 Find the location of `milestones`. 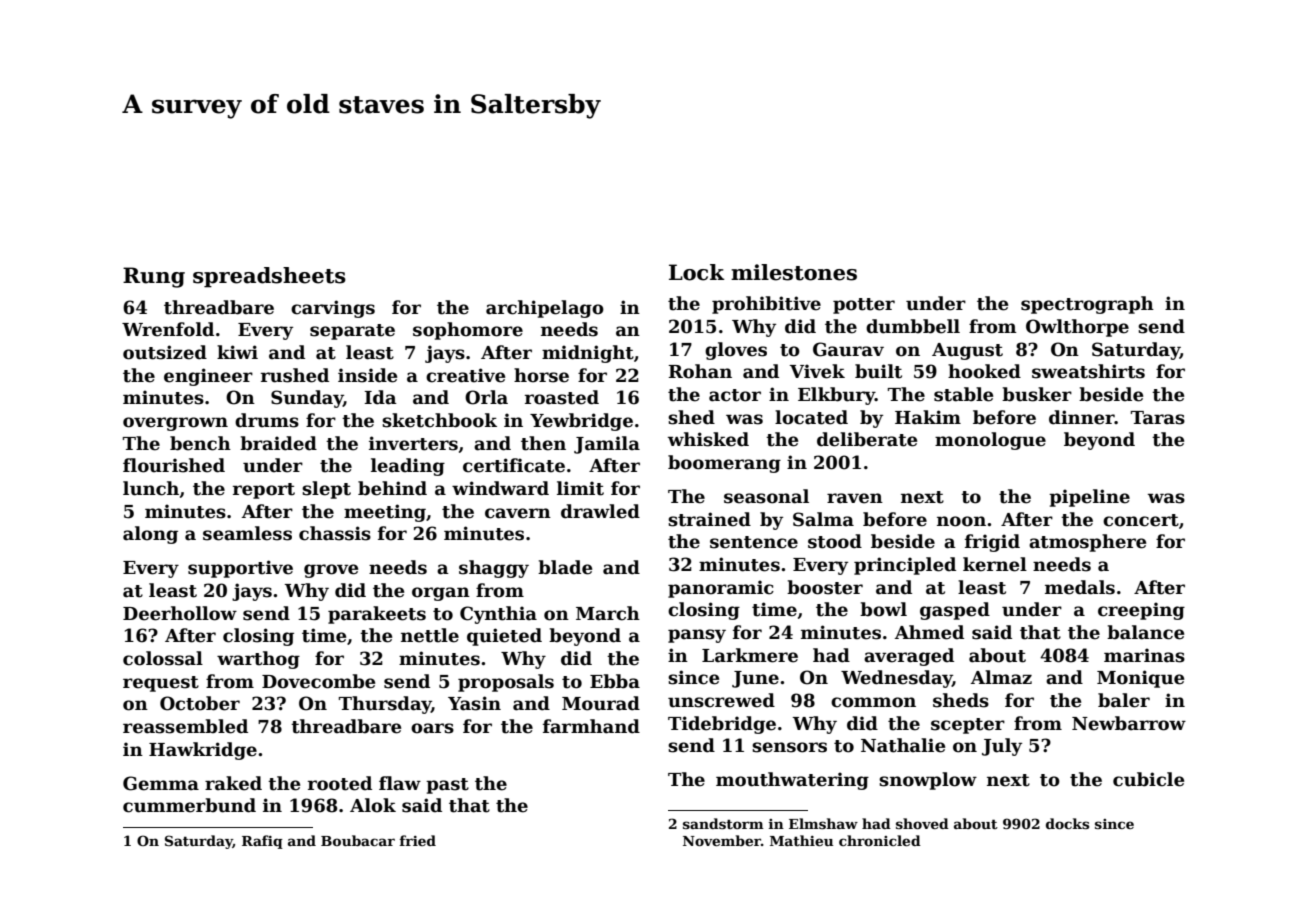

milestones is located at coordinates (794, 272).
